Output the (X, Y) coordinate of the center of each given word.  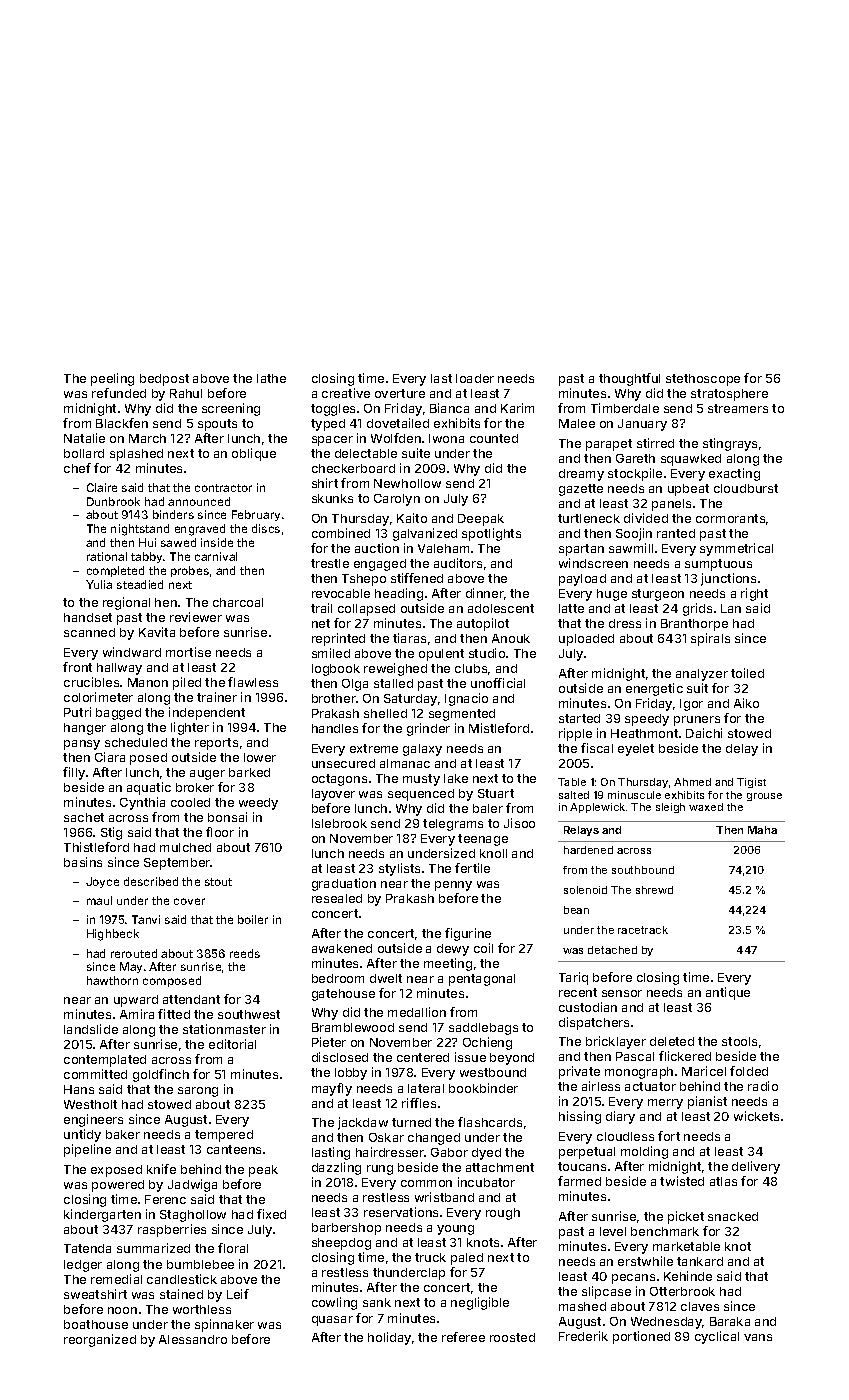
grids (697, 609)
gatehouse (343, 995)
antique (728, 993)
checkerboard (353, 468)
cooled (190, 802)
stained (181, 1294)
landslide (91, 1029)
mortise (188, 652)
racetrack (643, 930)
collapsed (366, 610)
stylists (399, 869)
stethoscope (703, 380)
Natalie (84, 438)
